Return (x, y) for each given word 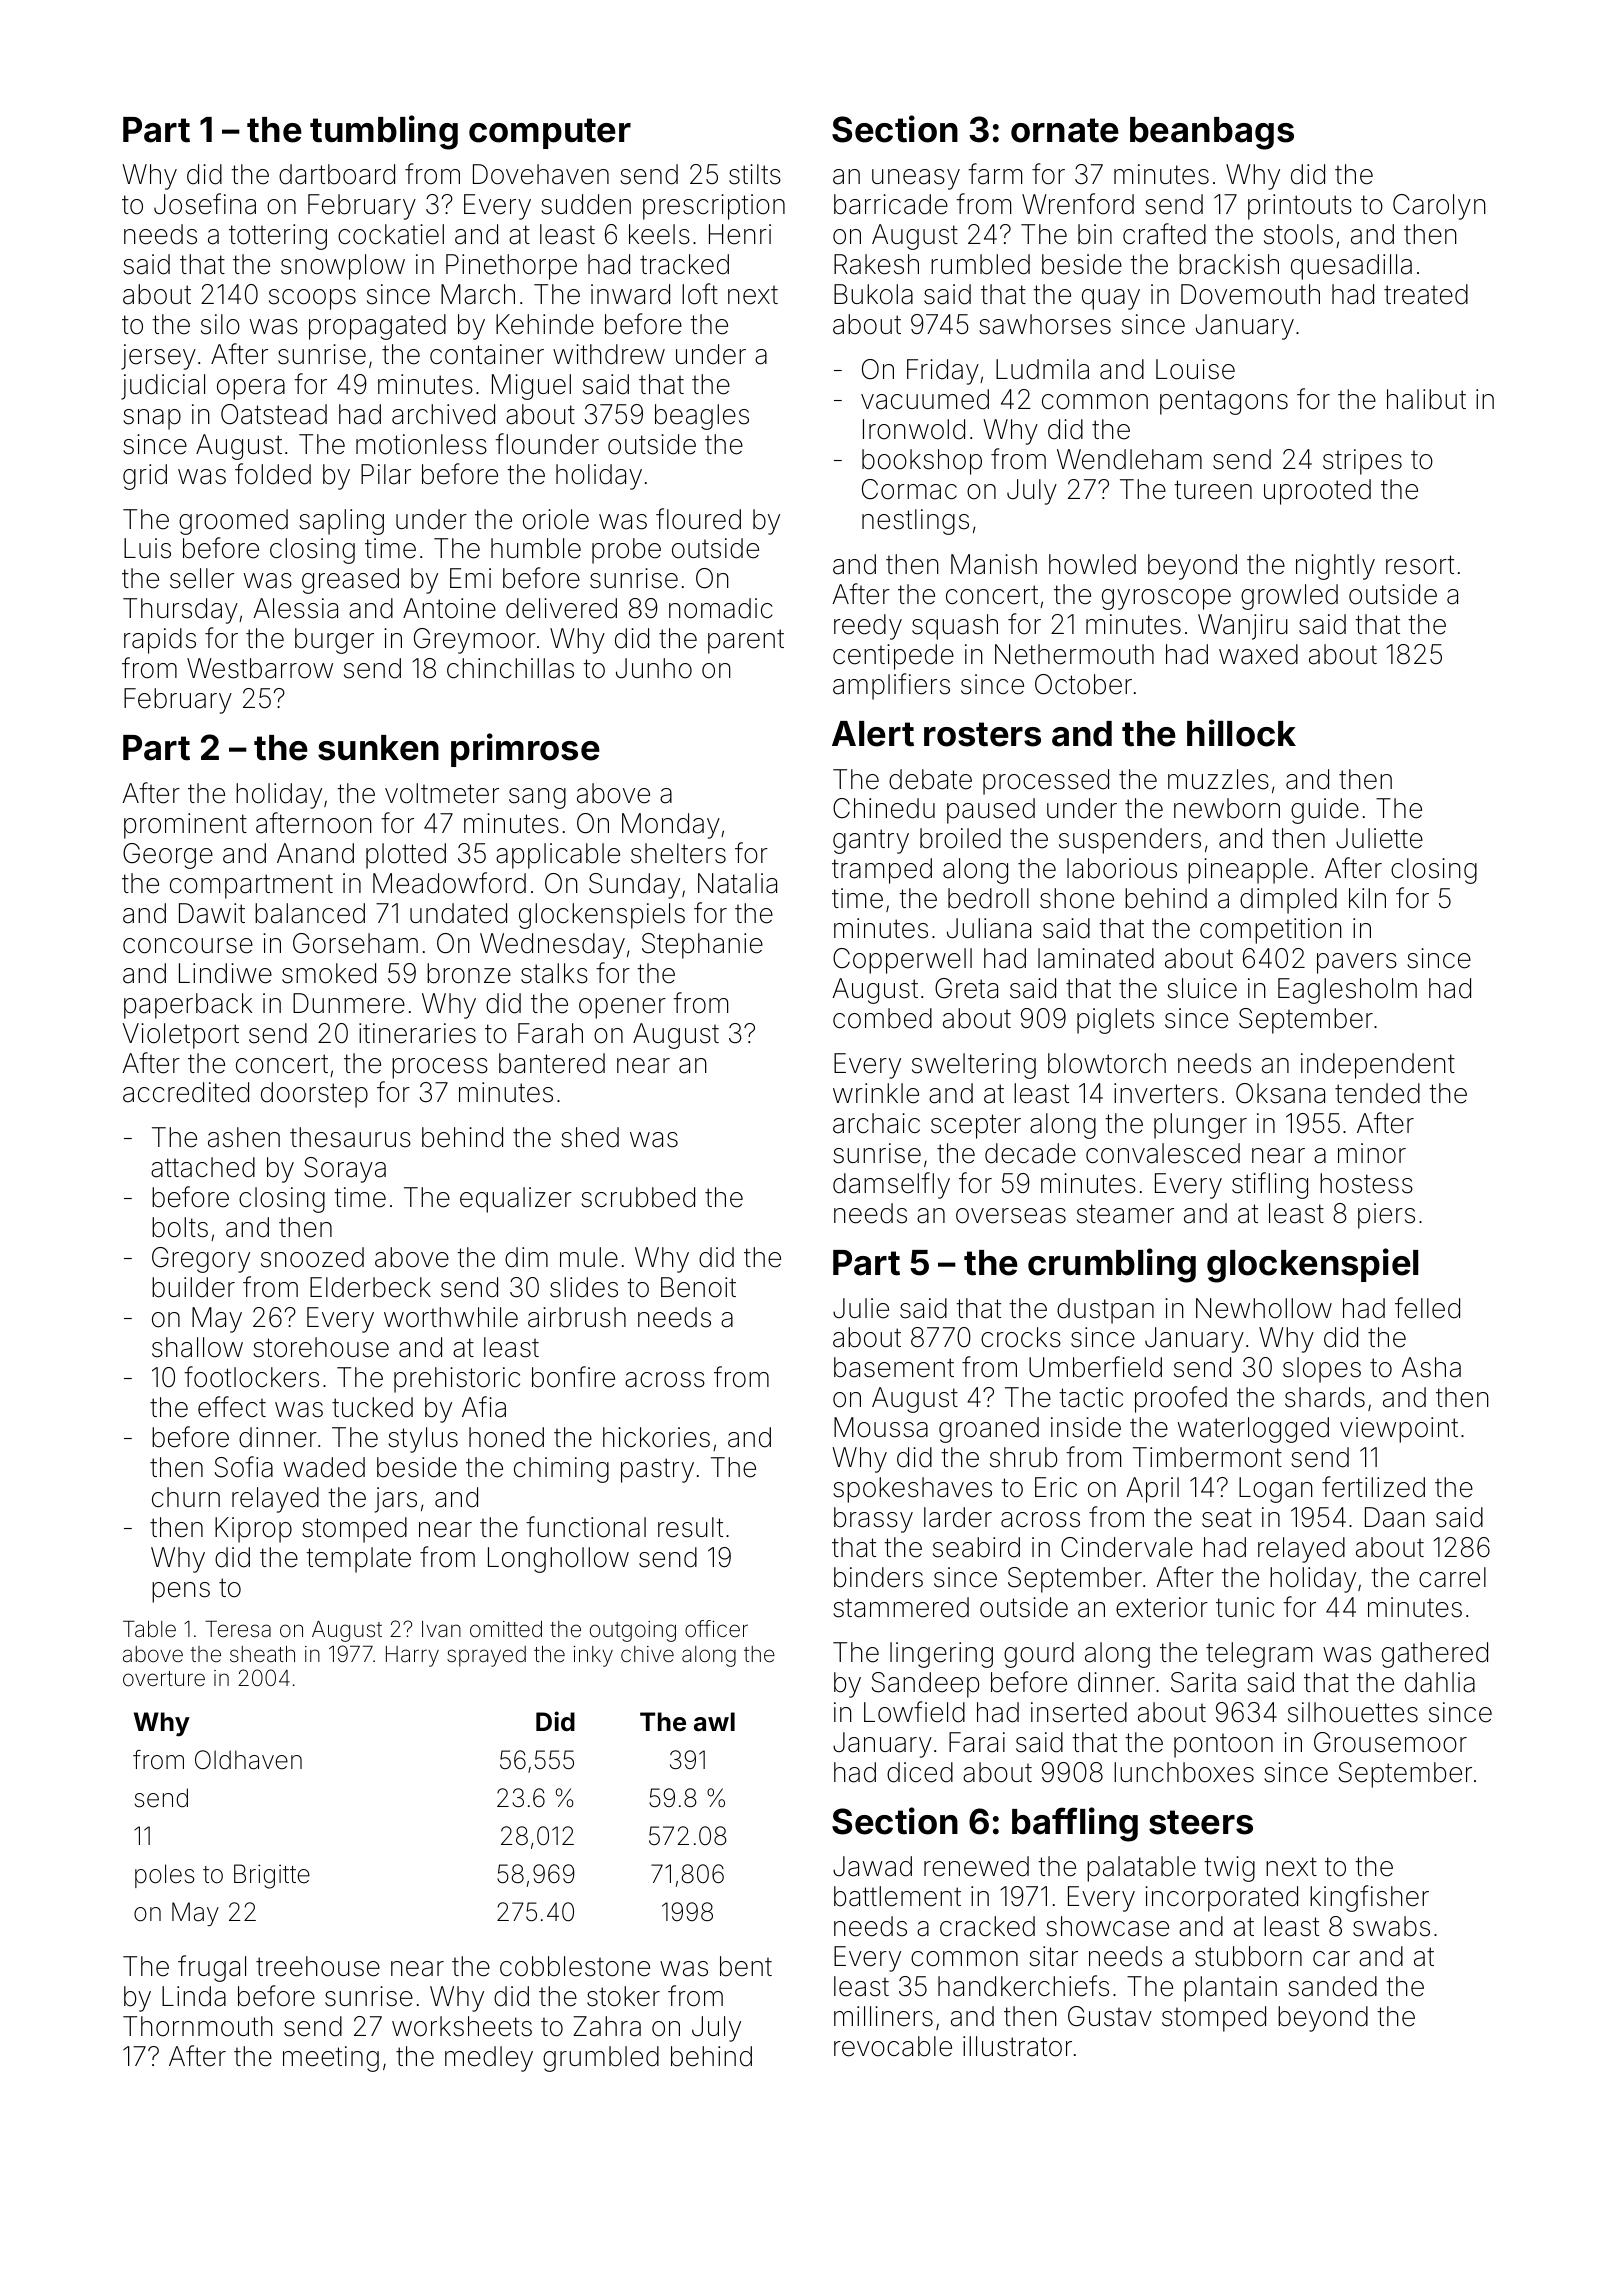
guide (1325, 811)
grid (145, 477)
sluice (1202, 988)
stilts (755, 174)
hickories (656, 1437)
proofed (1181, 1399)
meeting (331, 2059)
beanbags (1212, 133)
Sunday (634, 886)
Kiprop (253, 1530)
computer (550, 133)
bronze (469, 973)
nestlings (915, 522)
